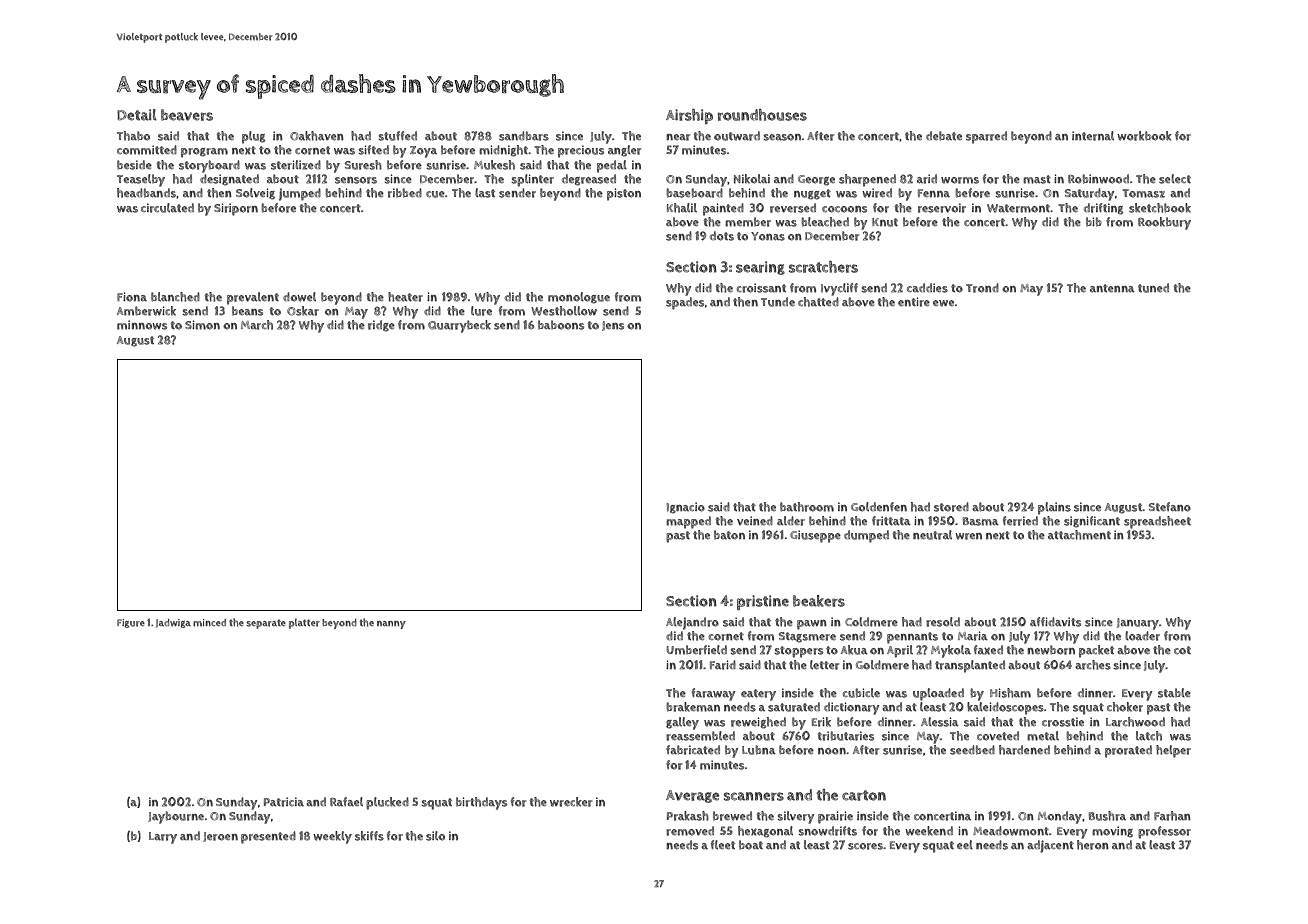 Image resolution: width=1308 pixels, height=924 pixels. I want to click on Knut, so click(885, 222).
